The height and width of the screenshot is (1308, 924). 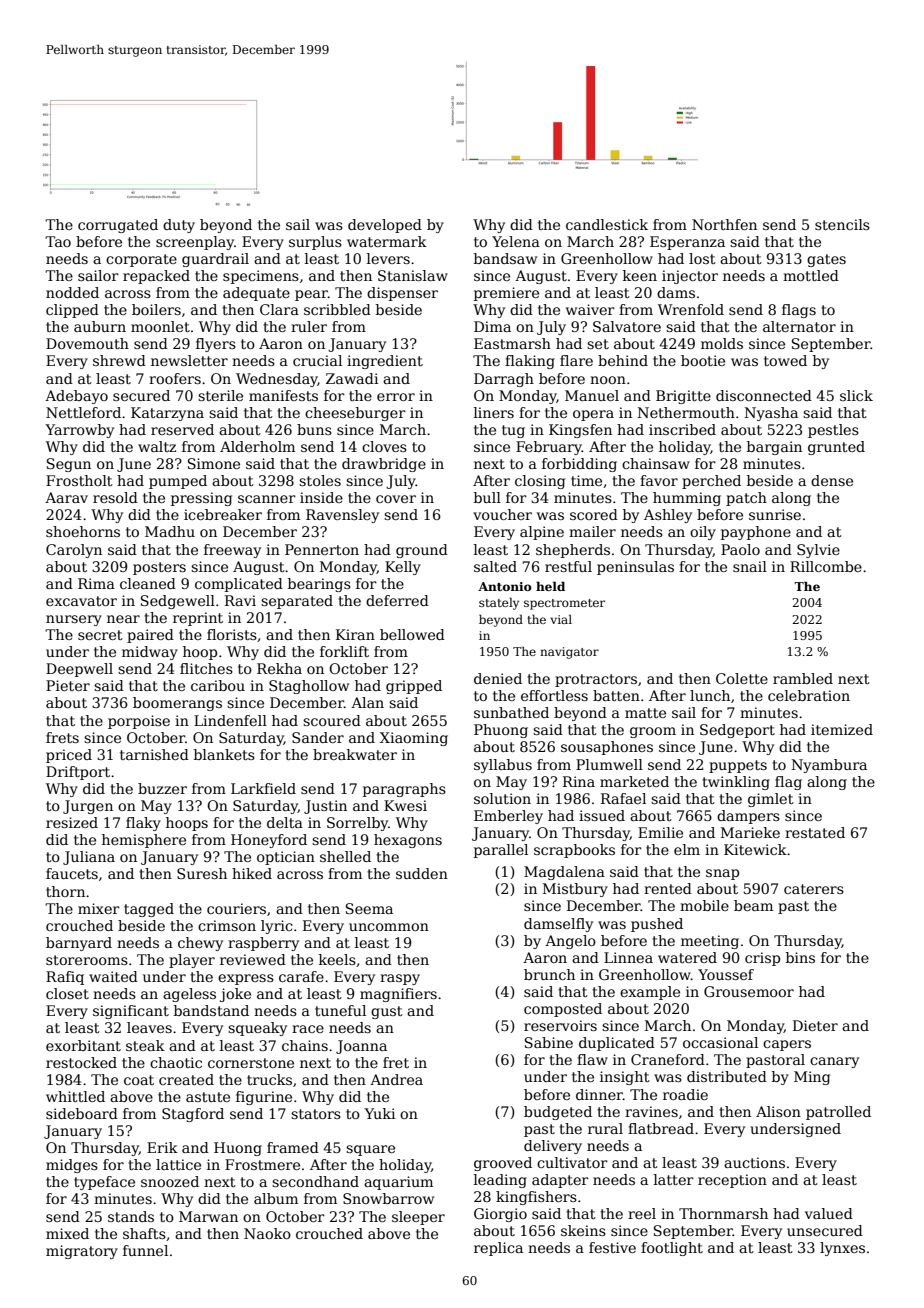 I want to click on framed, so click(x=293, y=1147).
